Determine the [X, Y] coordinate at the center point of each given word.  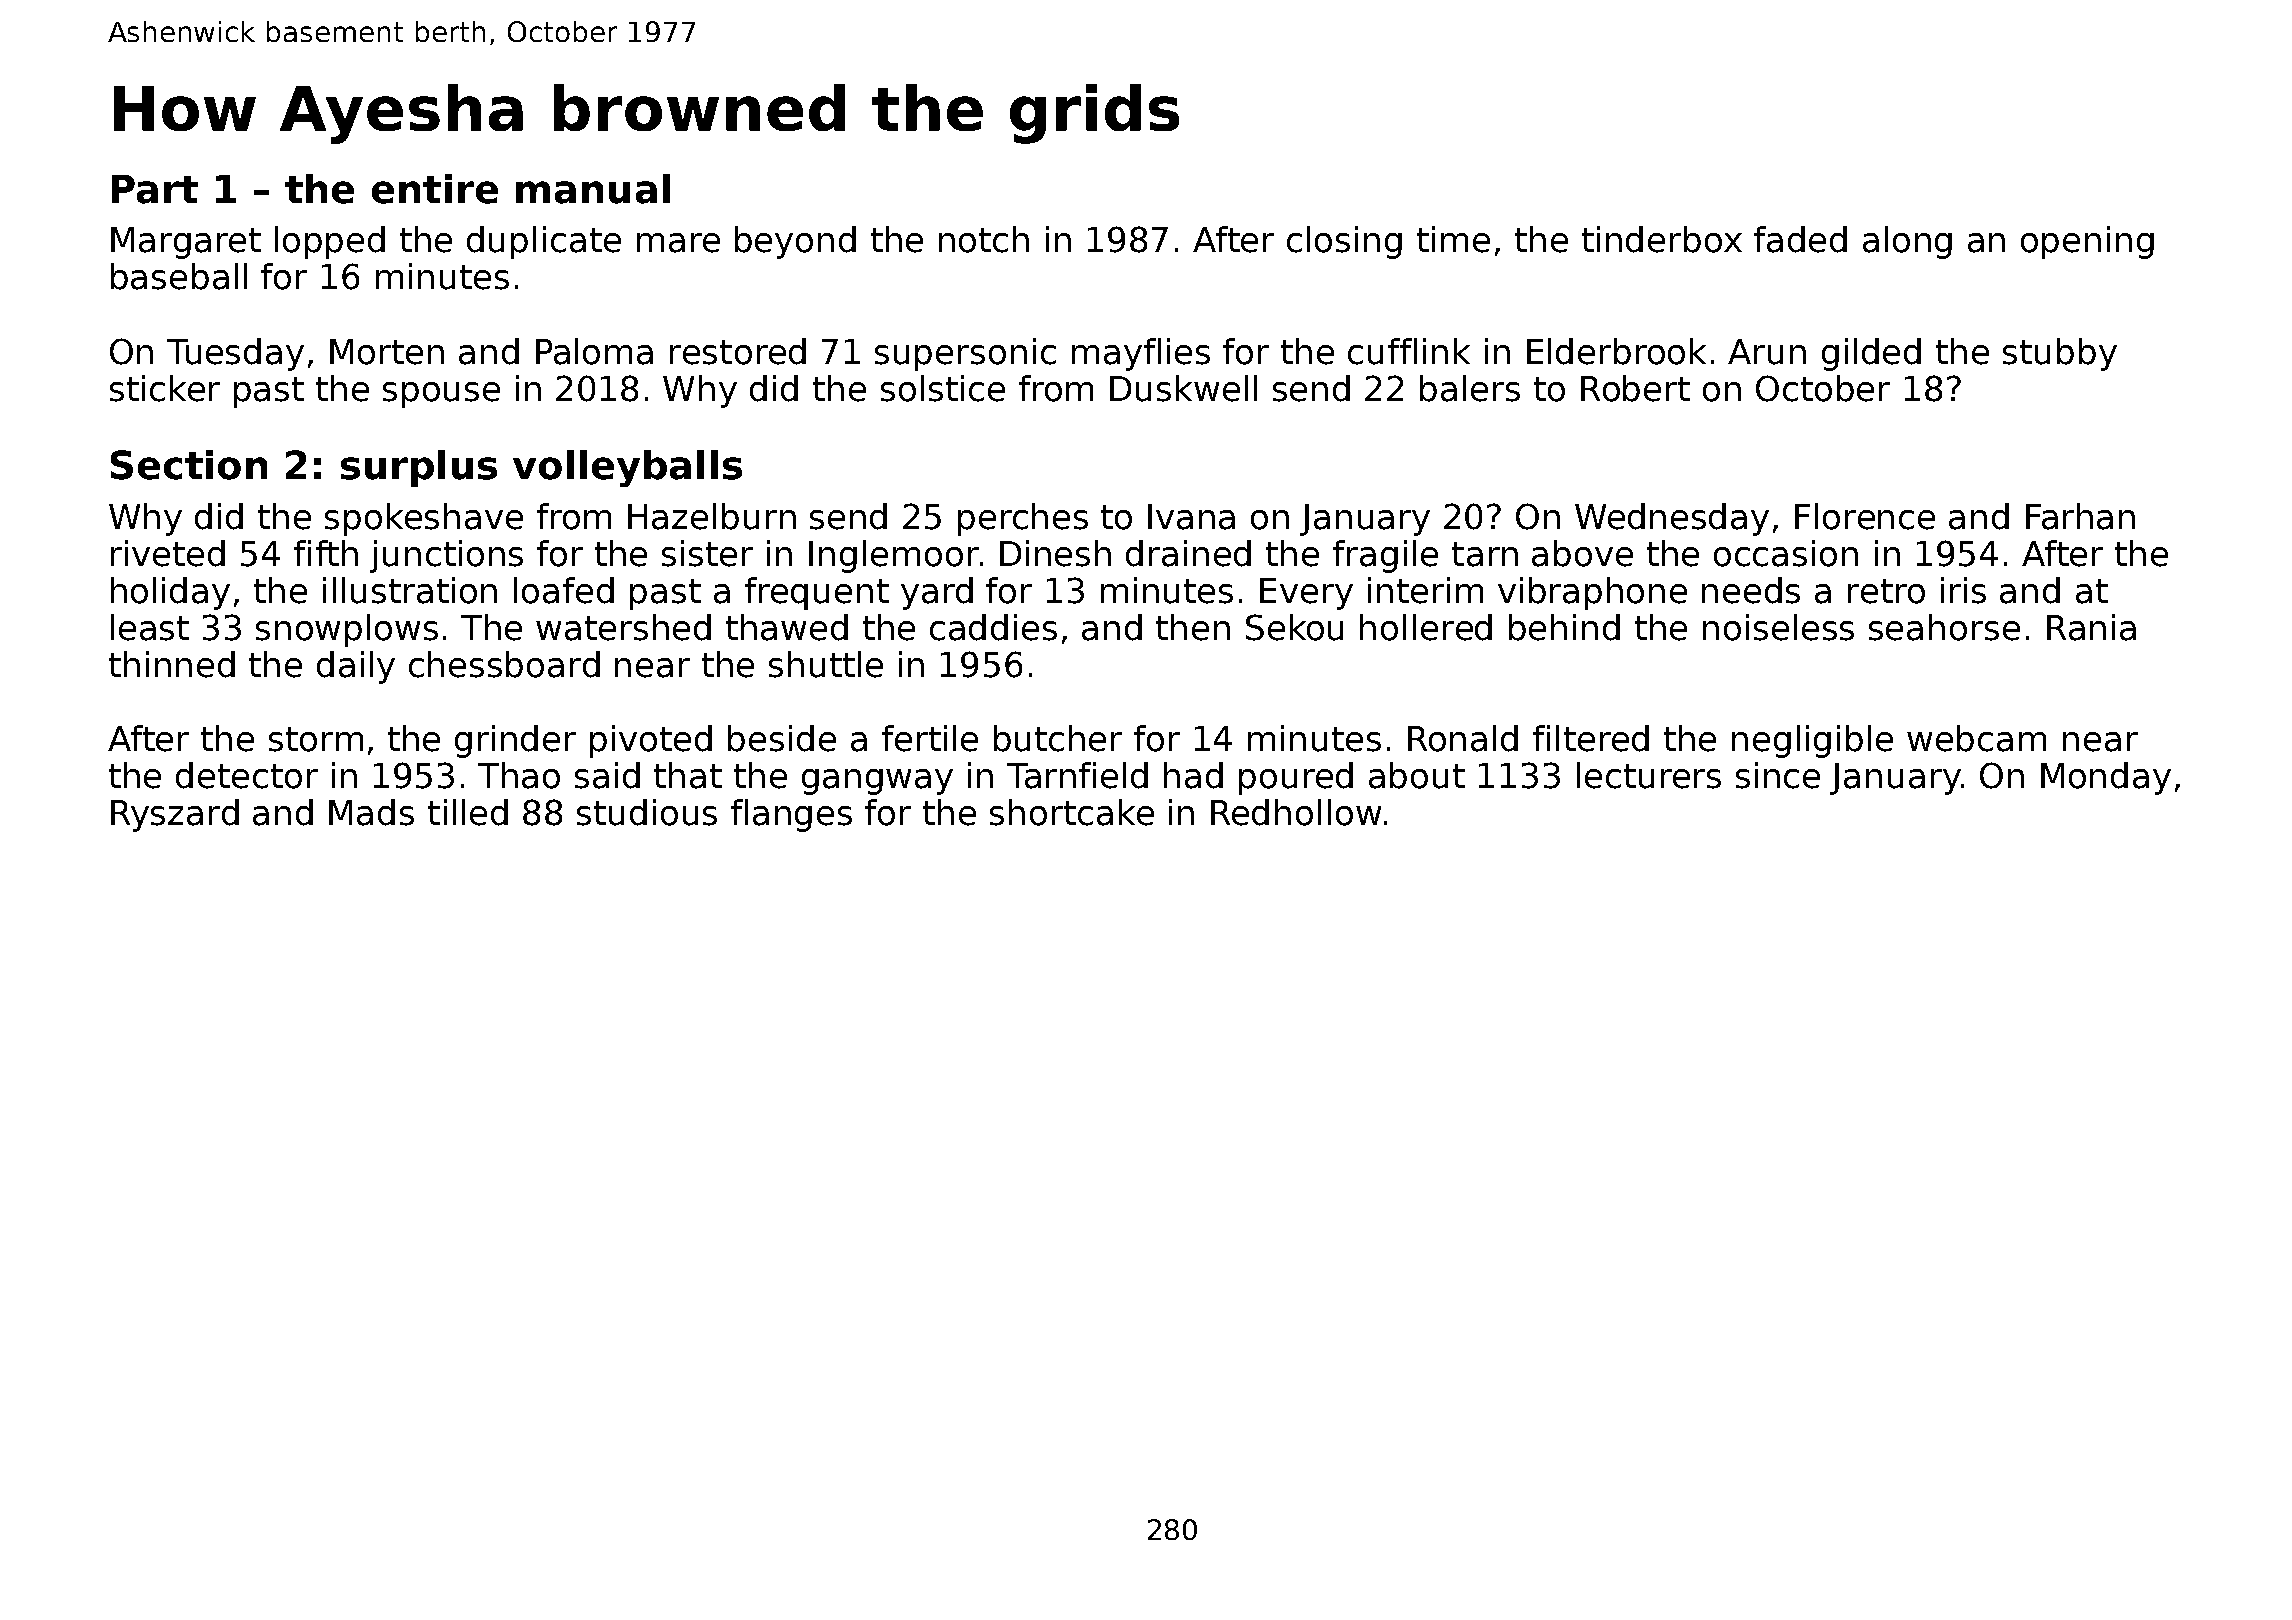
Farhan [2080, 516]
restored [738, 351]
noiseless [1778, 627]
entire [435, 189]
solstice [943, 388]
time [1453, 239]
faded [1800, 239]
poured [1296, 778]
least [150, 627]
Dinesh [1055, 553]
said [607, 775]
